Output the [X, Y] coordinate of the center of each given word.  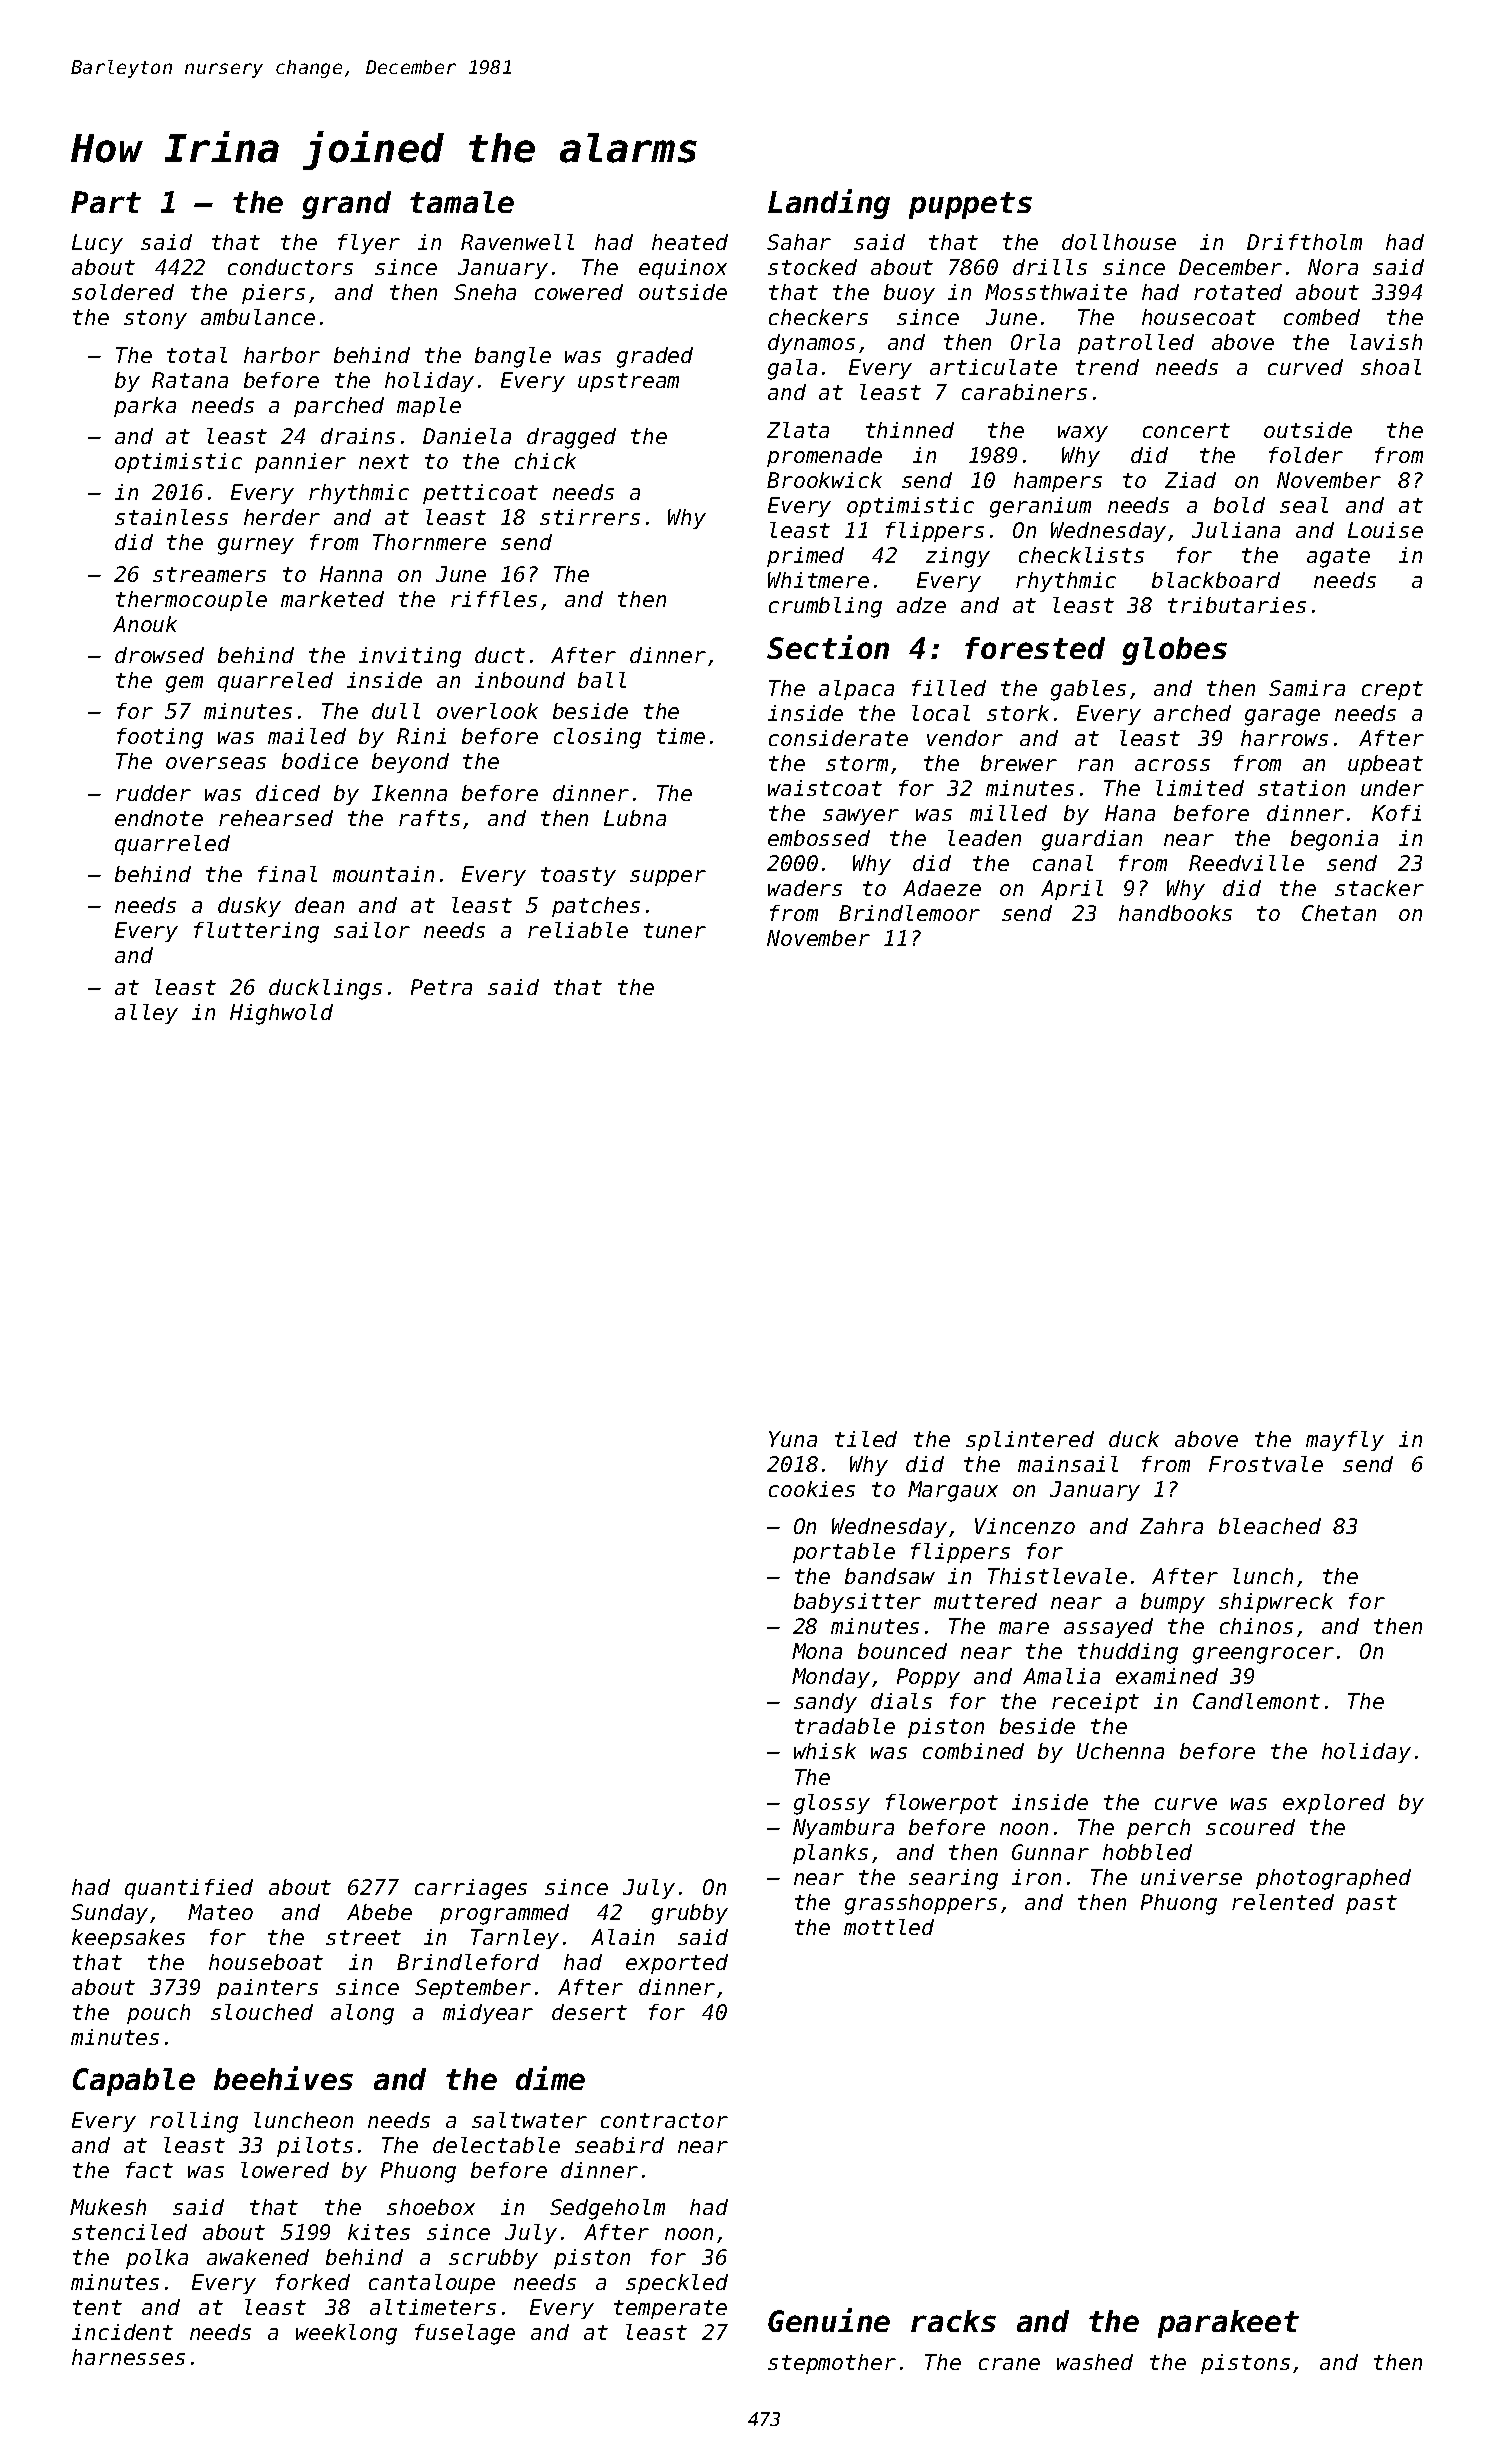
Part [106, 202]
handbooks [1175, 913]
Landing [829, 204]
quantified [189, 1889]
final [287, 874]
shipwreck [1276, 1603]
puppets [970, 205]
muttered [985, 1601]
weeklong [346, 2334]
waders [805, 888]
